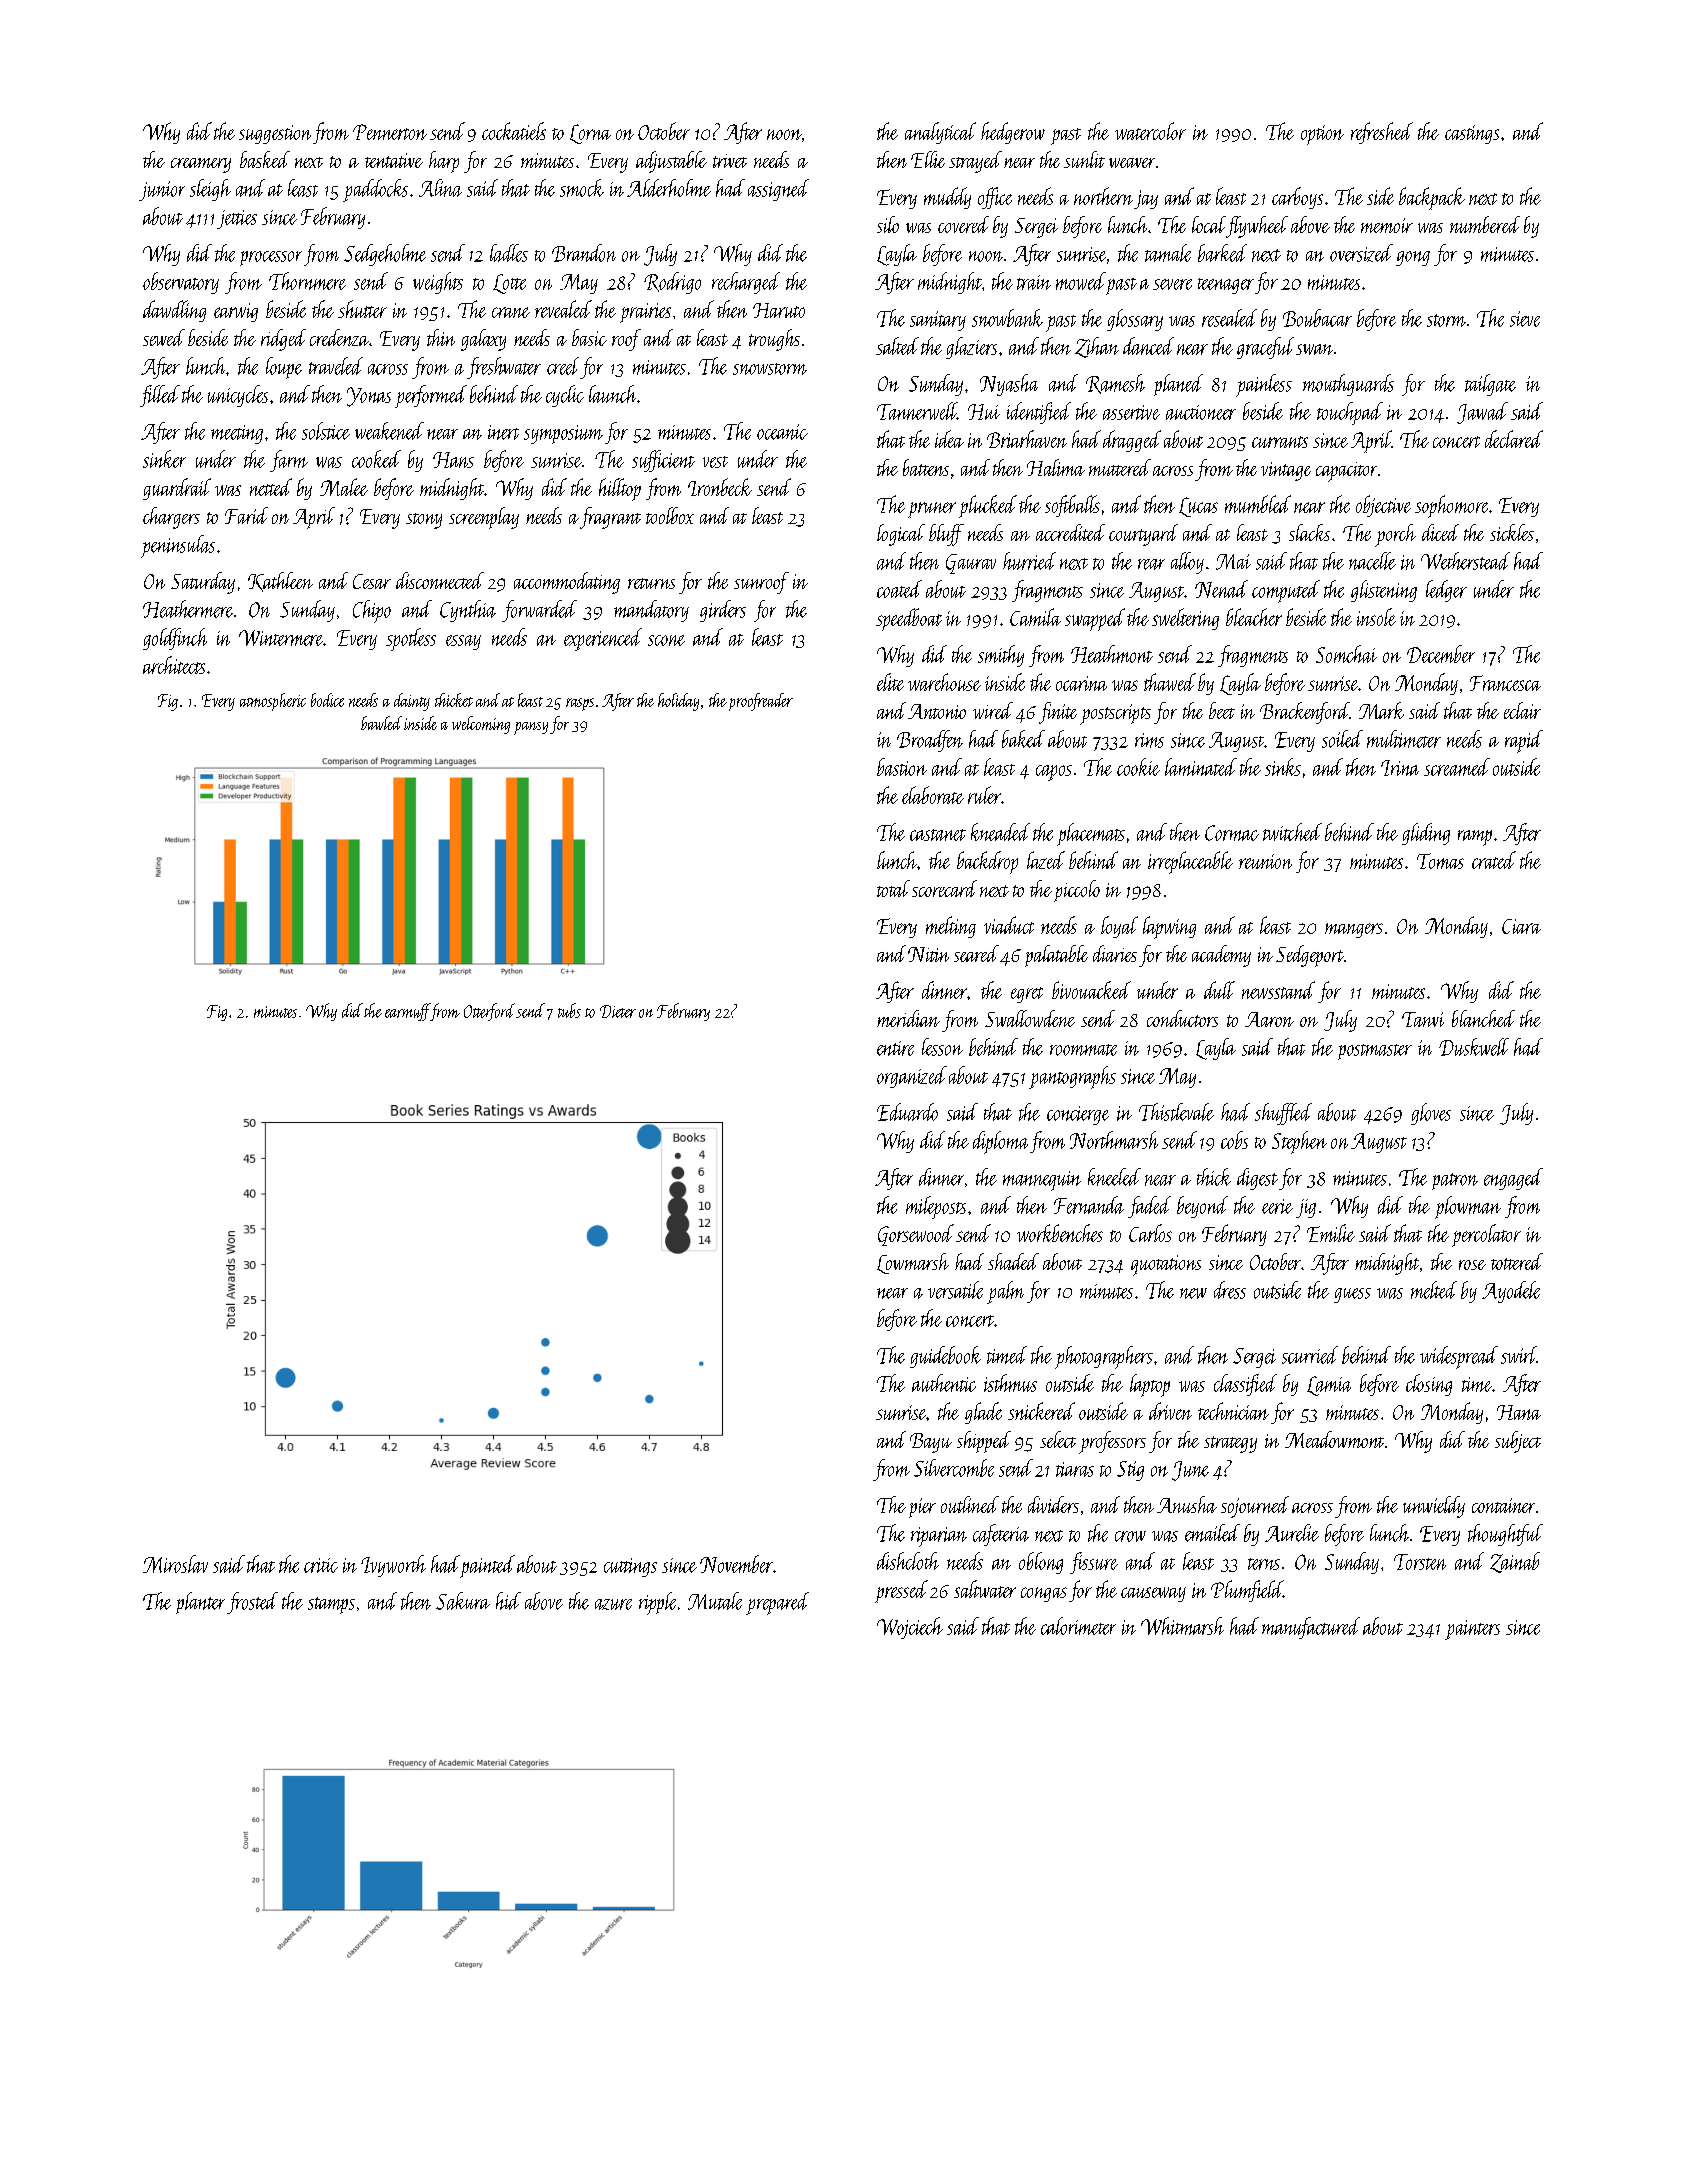 Image resolution: width=1683 pixels, height=2178 pixels. I want to click on bawled, so click(381, 723).
